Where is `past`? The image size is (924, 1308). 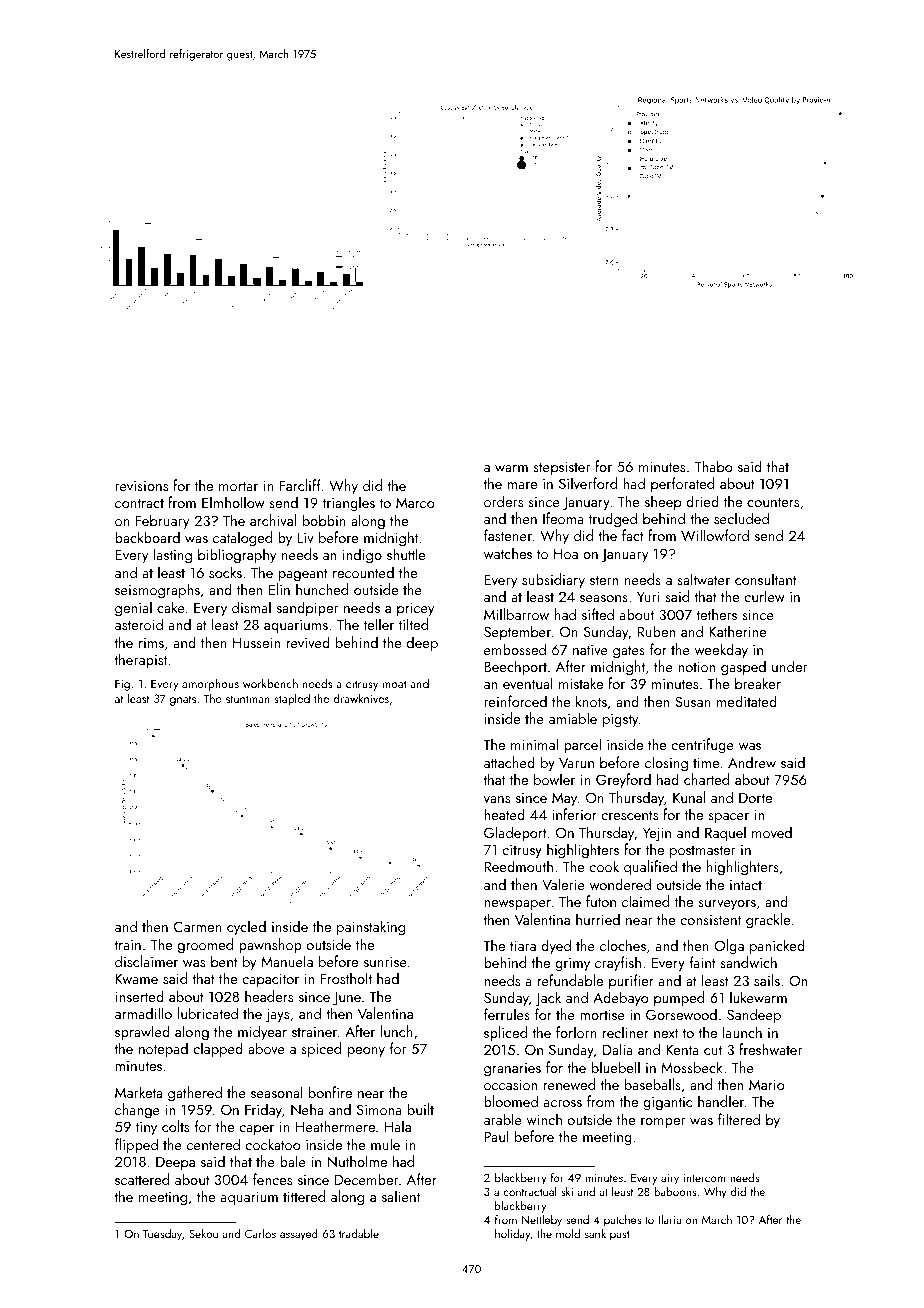
past is located at coordinates (619, 1236).
